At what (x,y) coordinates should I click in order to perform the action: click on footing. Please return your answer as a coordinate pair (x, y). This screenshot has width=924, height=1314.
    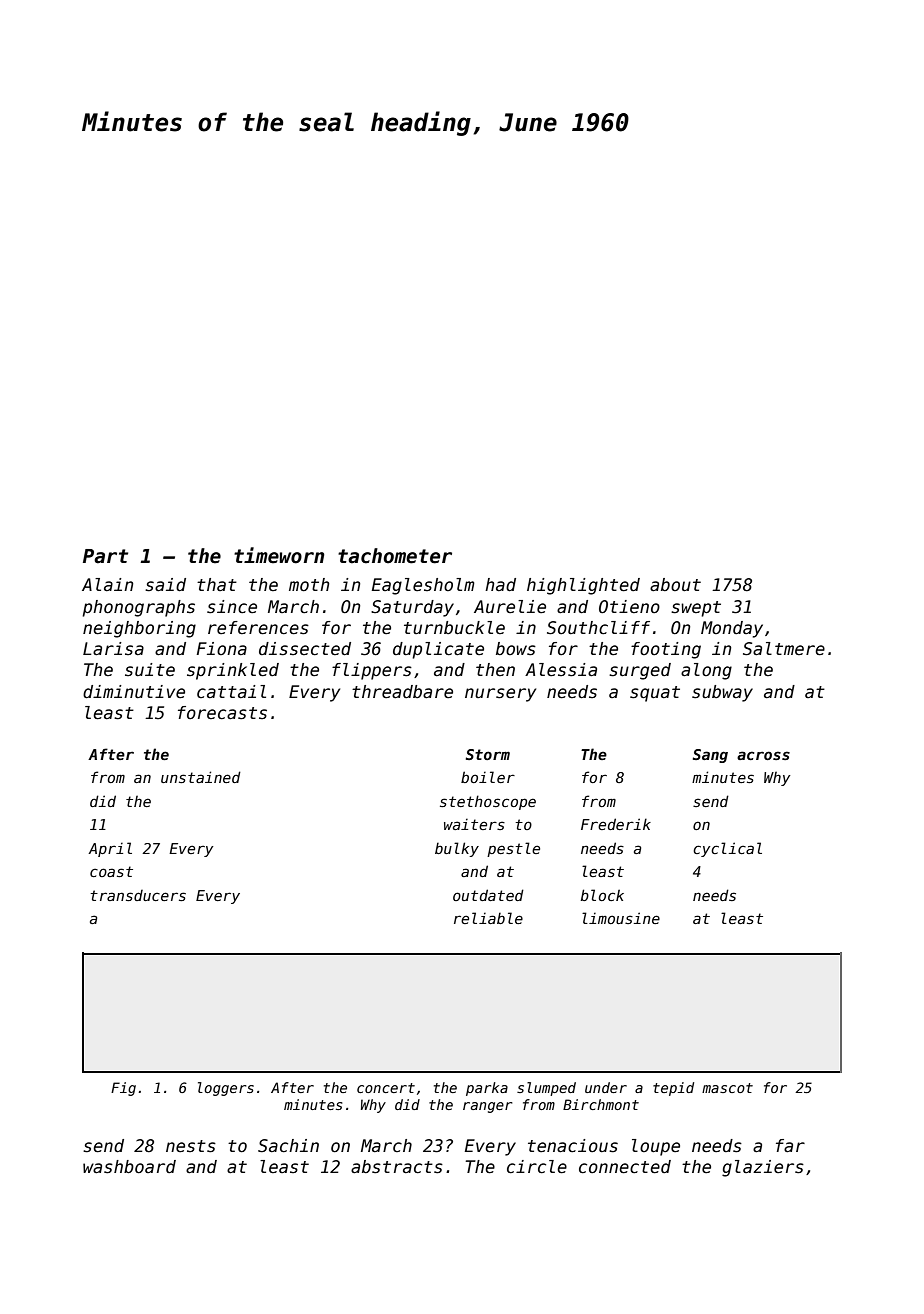
    Looking at the image, I should click on (666, 650).
